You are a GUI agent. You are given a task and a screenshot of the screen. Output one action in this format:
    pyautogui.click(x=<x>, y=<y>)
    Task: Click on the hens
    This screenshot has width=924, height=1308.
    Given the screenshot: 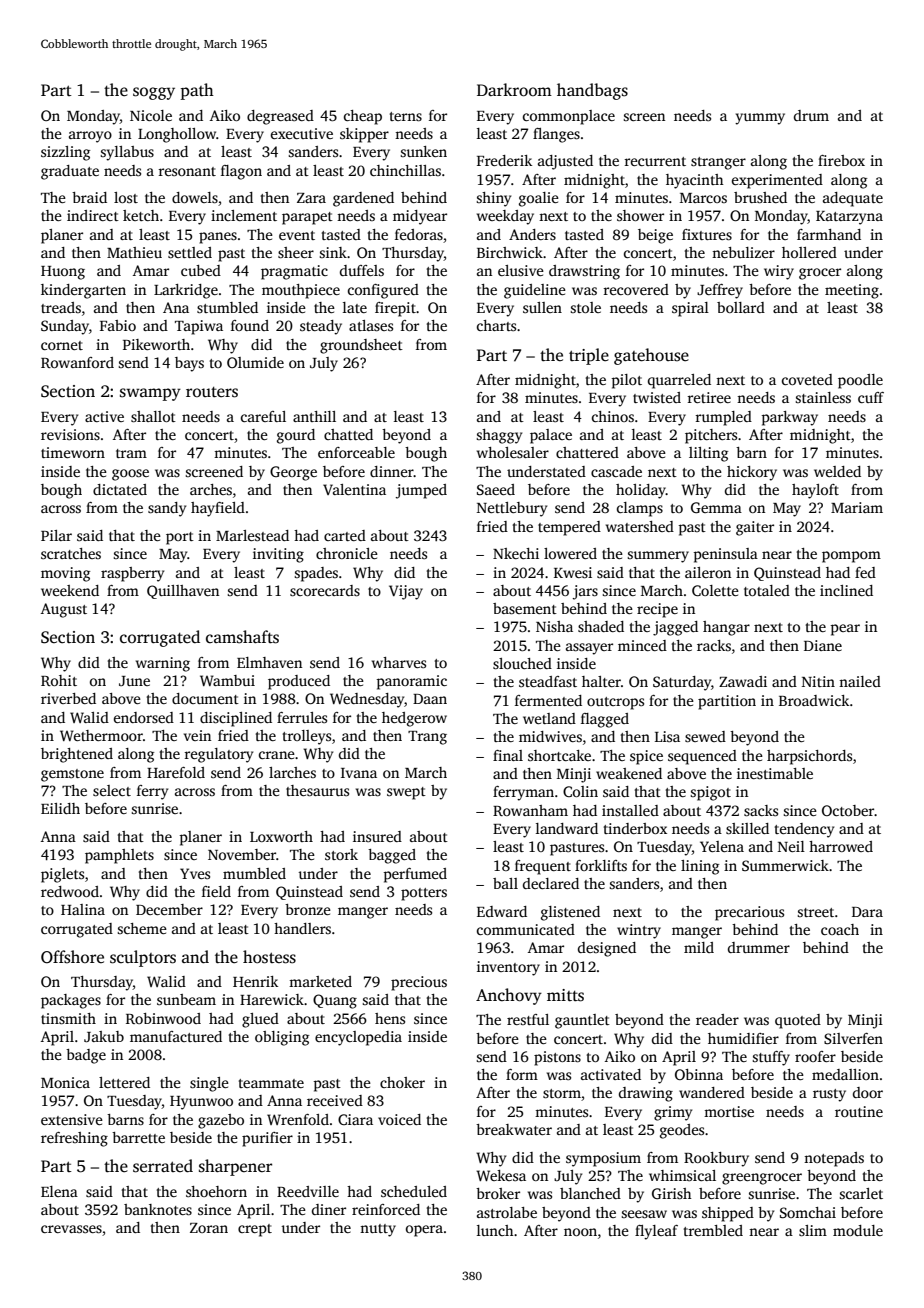 What is the action you would take?
    pyautogui.click(x=390, y=1018)
